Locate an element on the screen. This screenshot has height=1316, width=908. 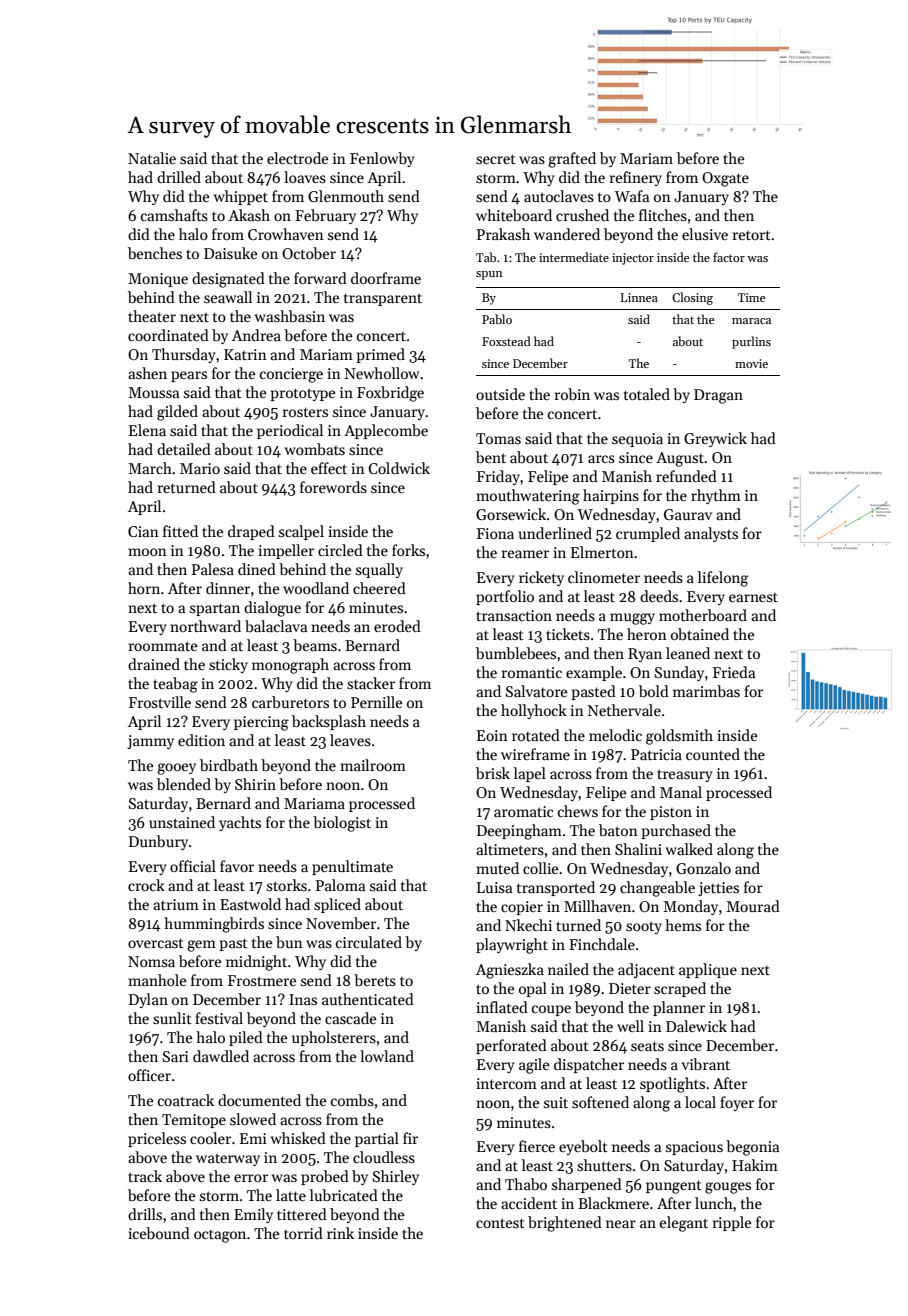
Nomsa is located at coordinates (151, 961).
